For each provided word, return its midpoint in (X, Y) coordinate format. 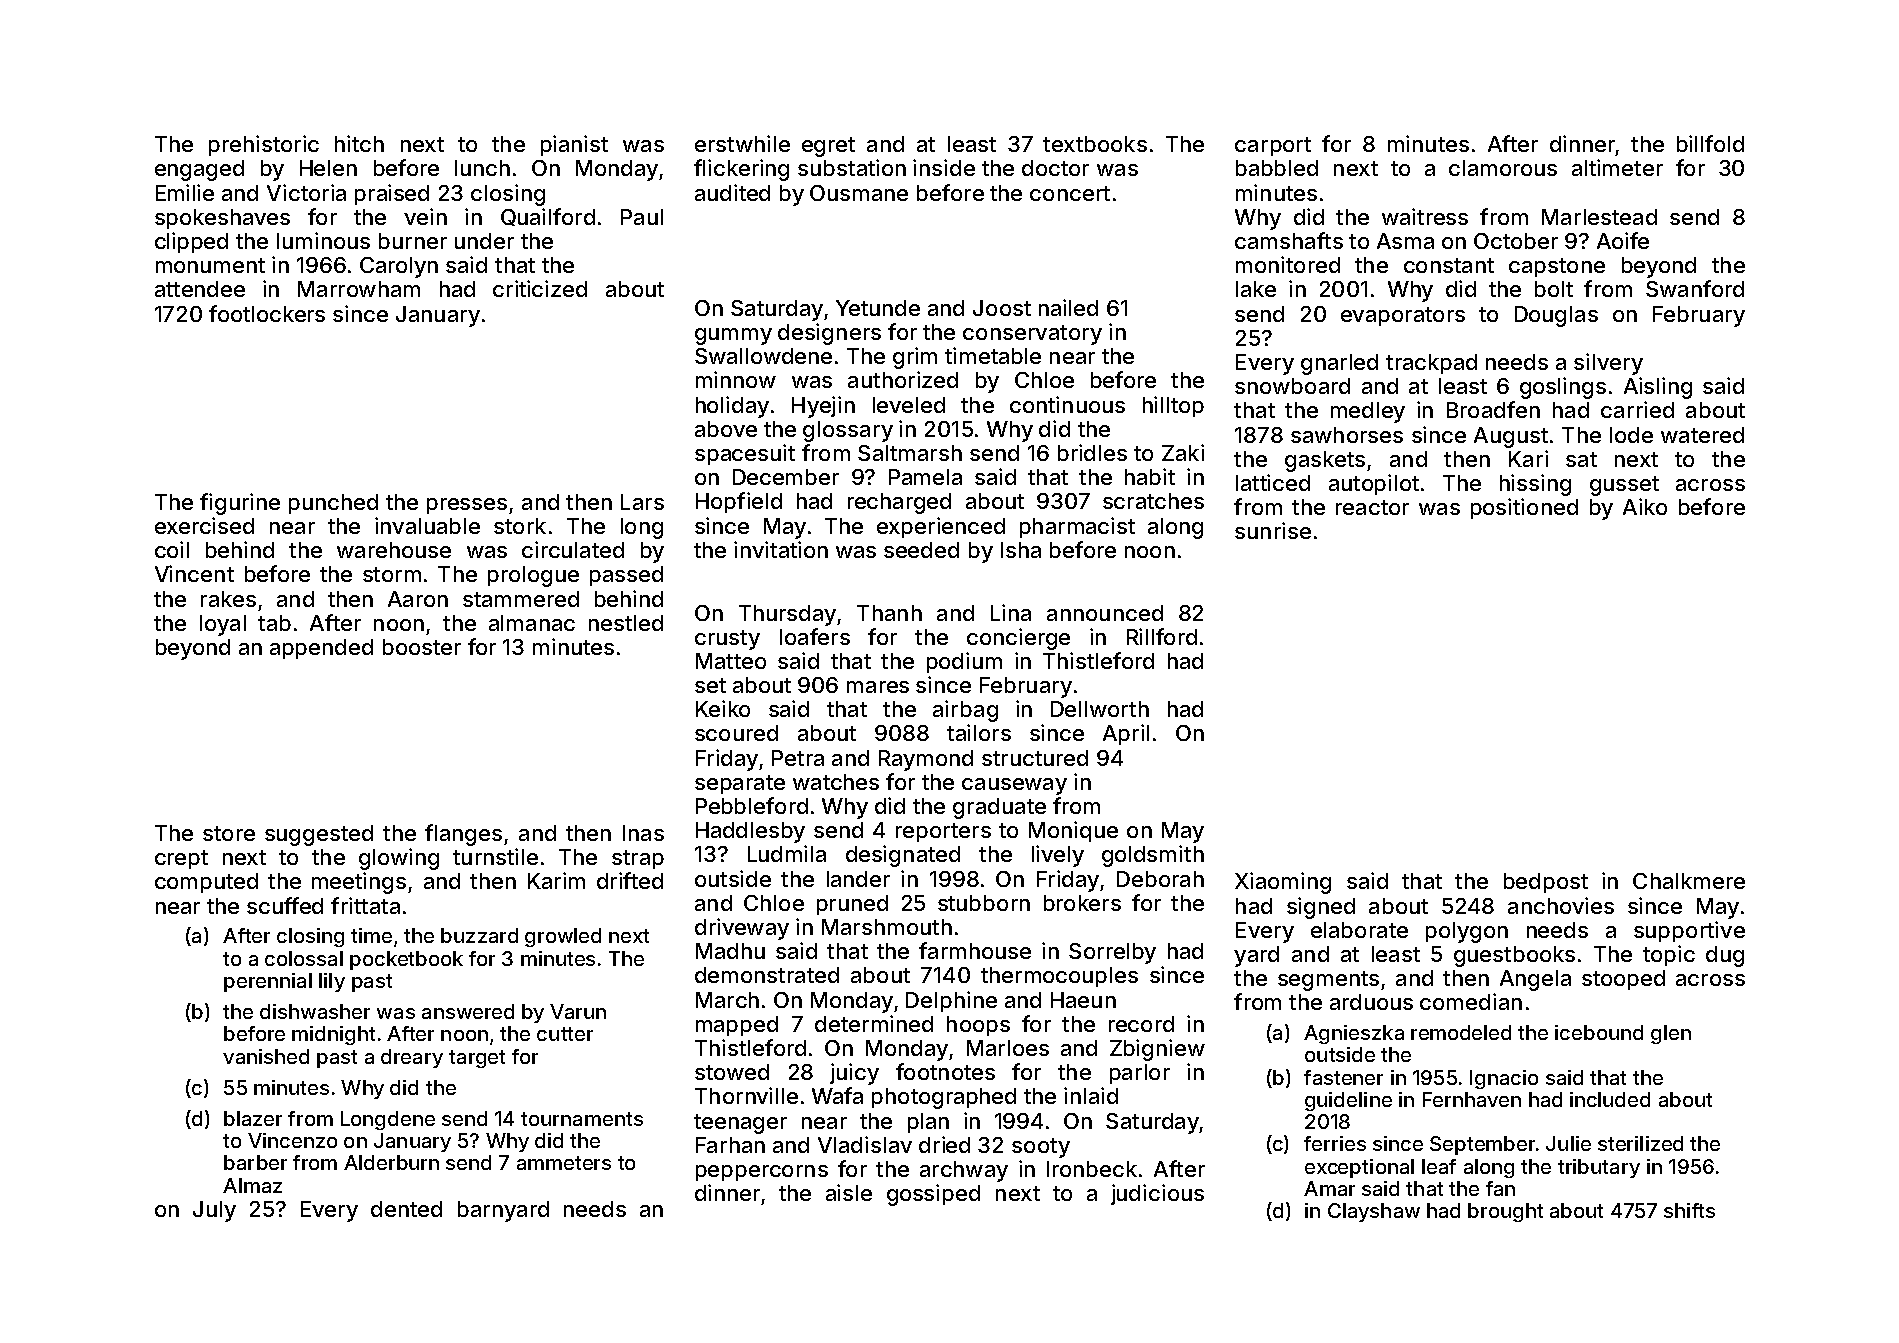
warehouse (394, 550)
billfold (1710, 143)
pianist (574, 145)
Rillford (1162, 636)
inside (944, 167)
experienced (941, 527)
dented (406, 1209)
